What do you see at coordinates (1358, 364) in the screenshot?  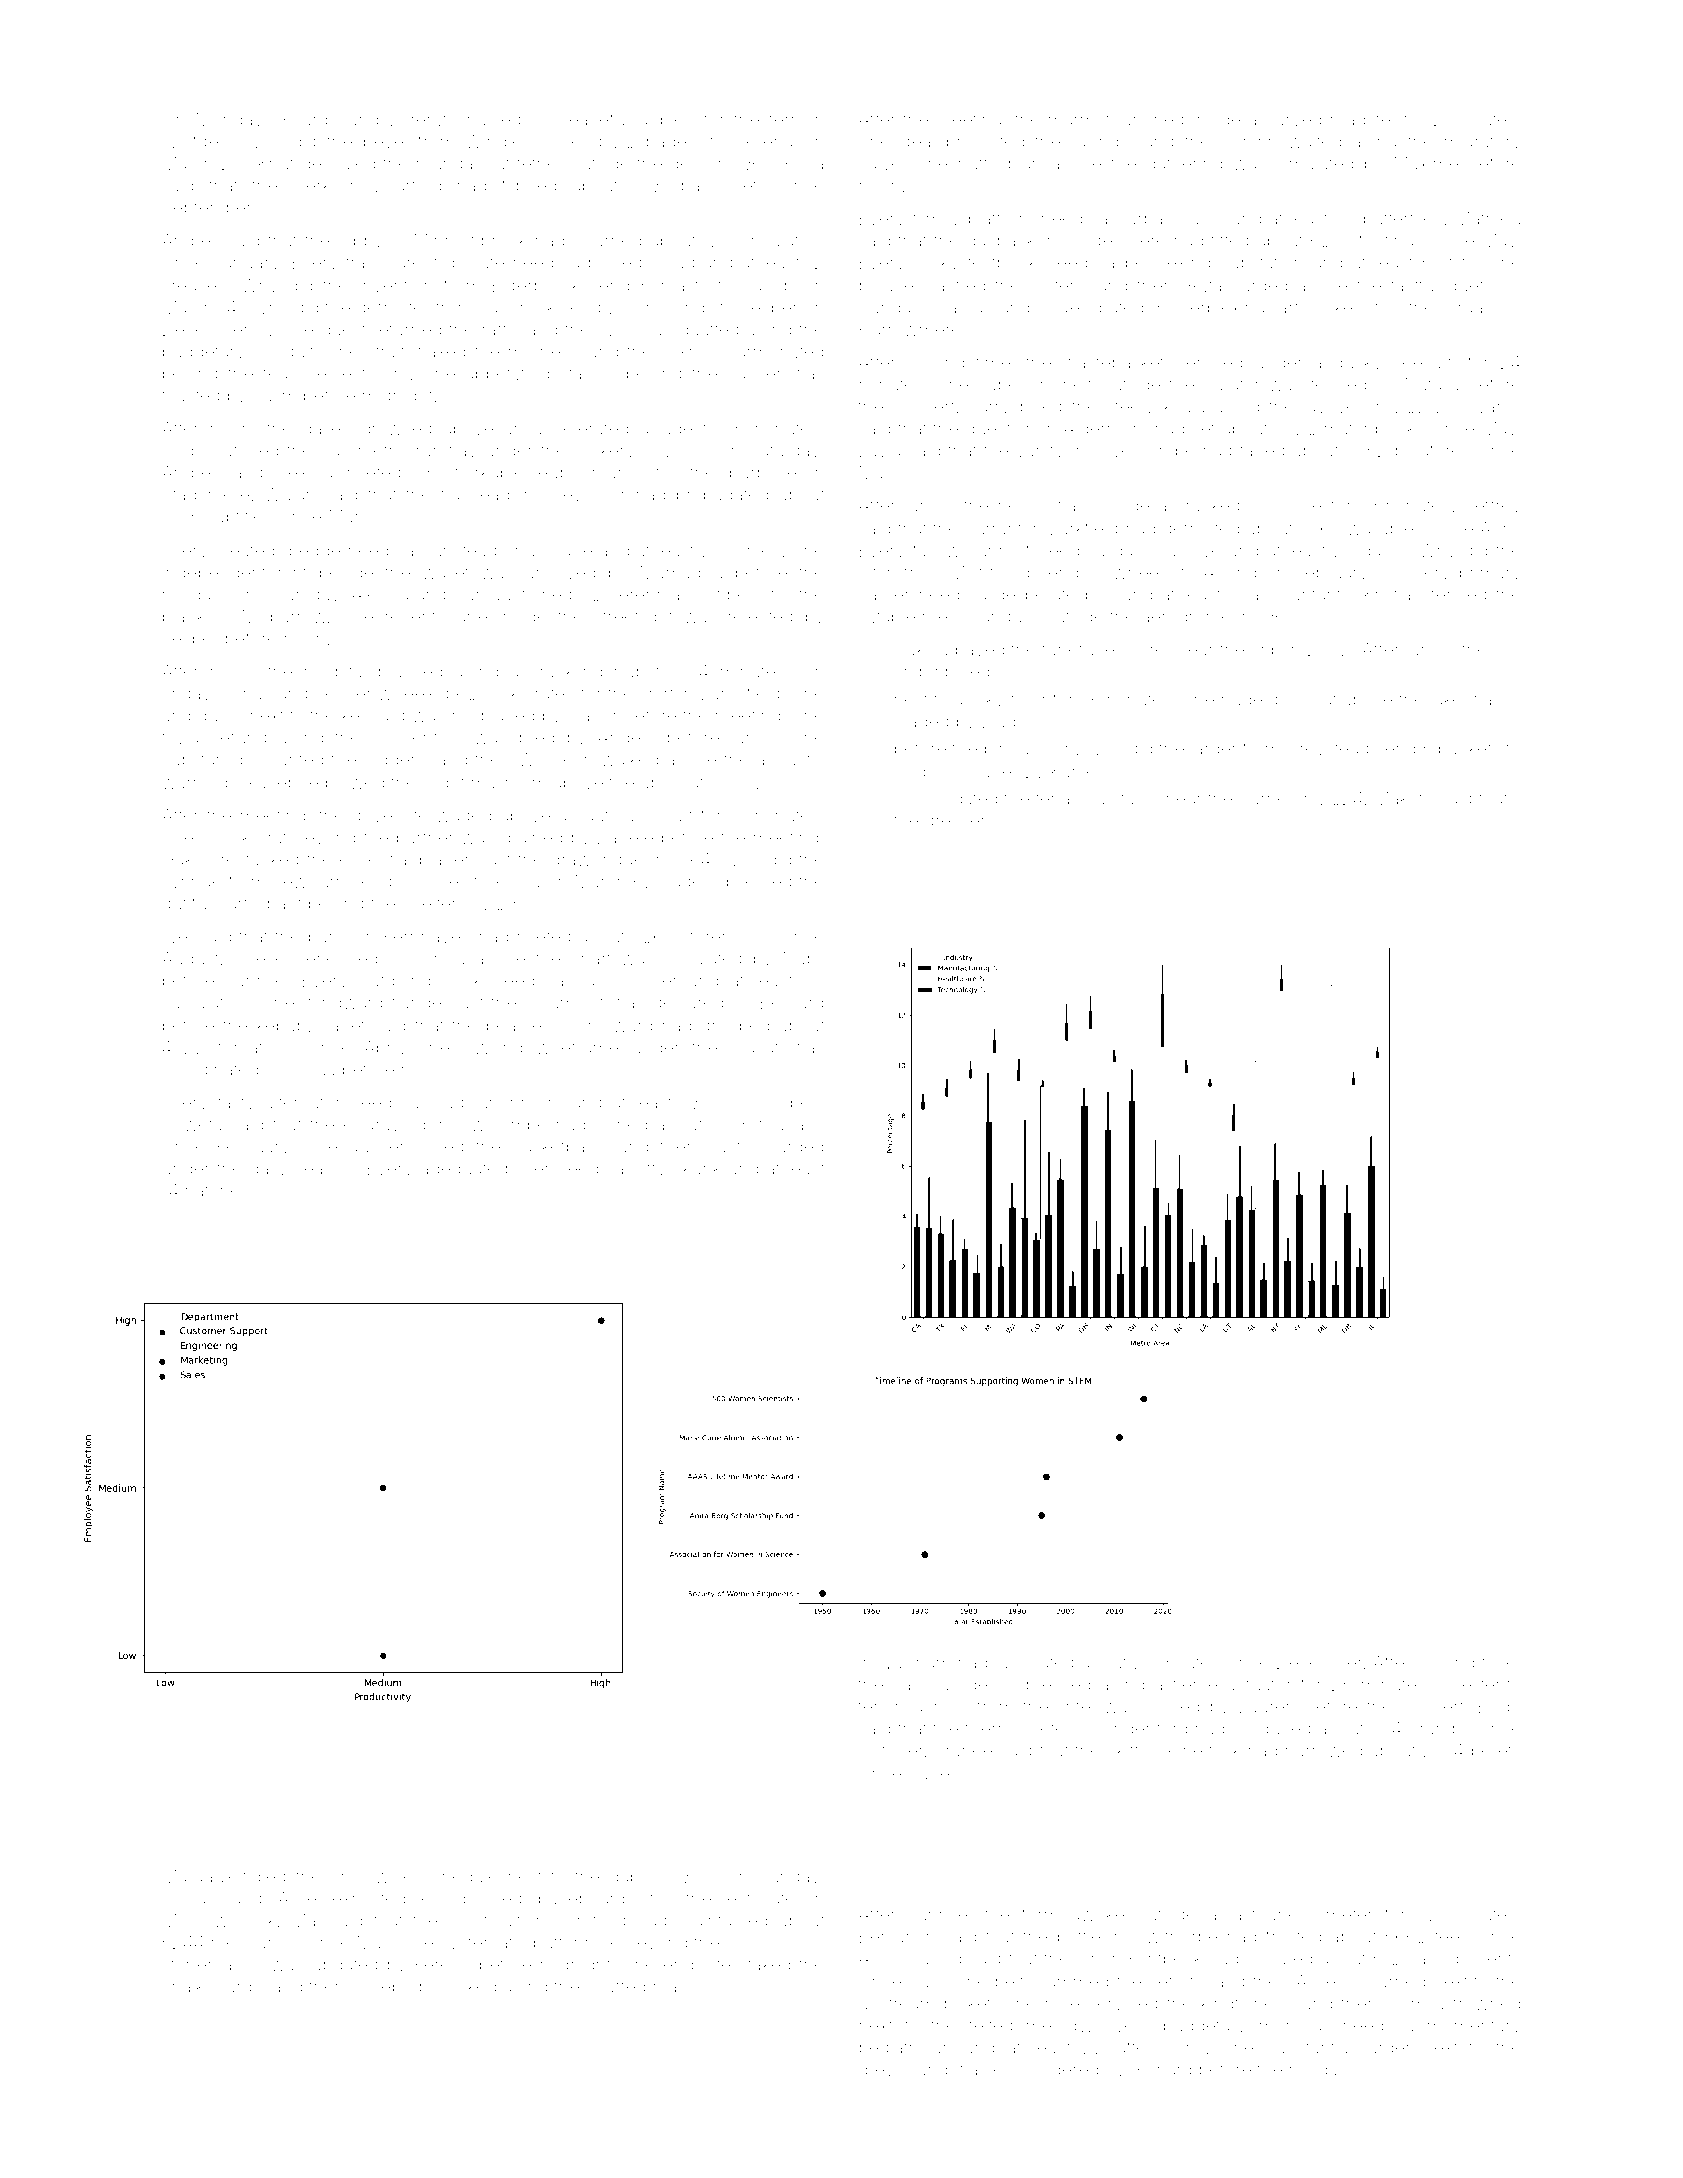 I see `dusky` at bounding box center [1358, 364].
